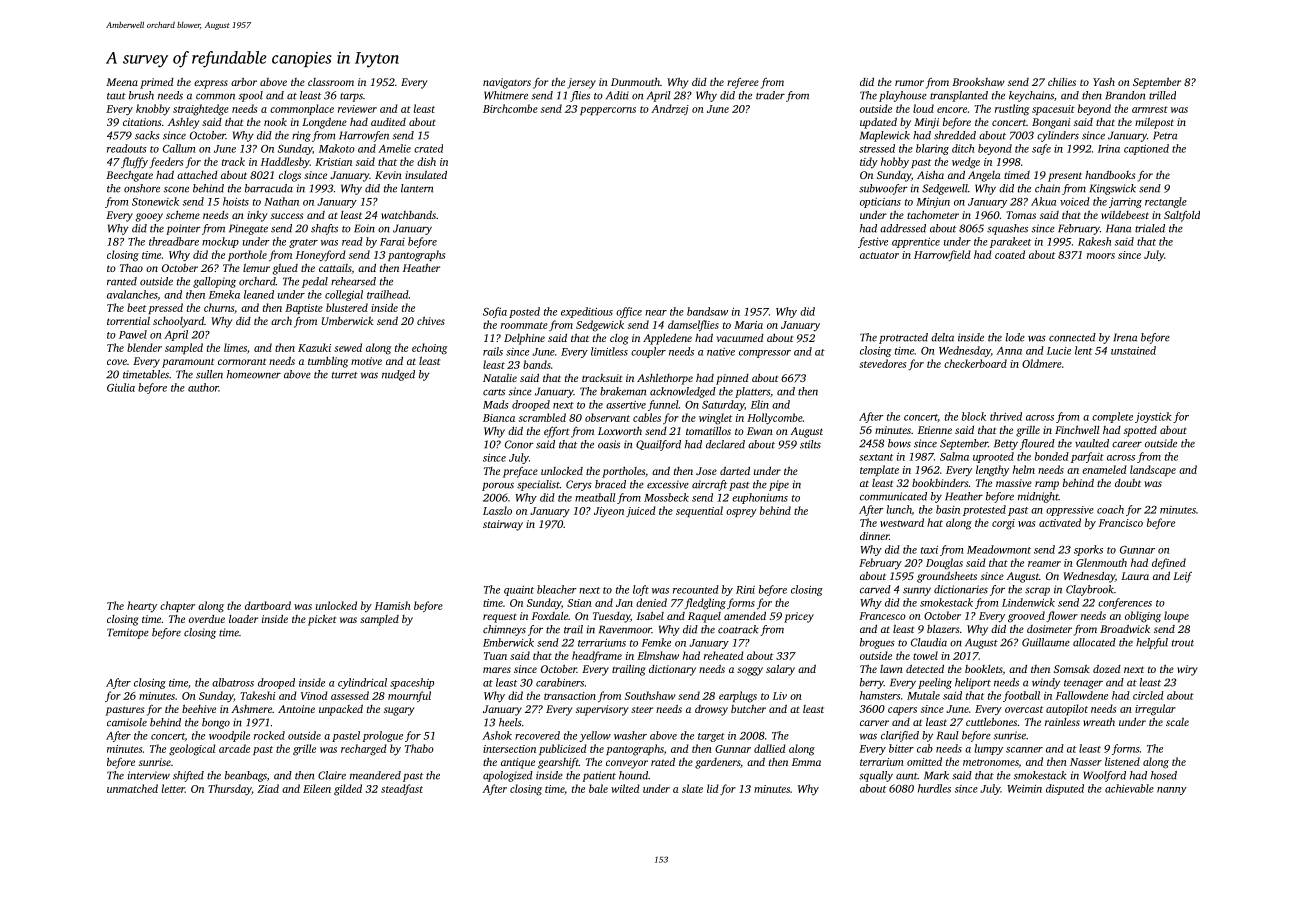 The image size is (1308, 924). I want to click on taut, so click(116, 96).
